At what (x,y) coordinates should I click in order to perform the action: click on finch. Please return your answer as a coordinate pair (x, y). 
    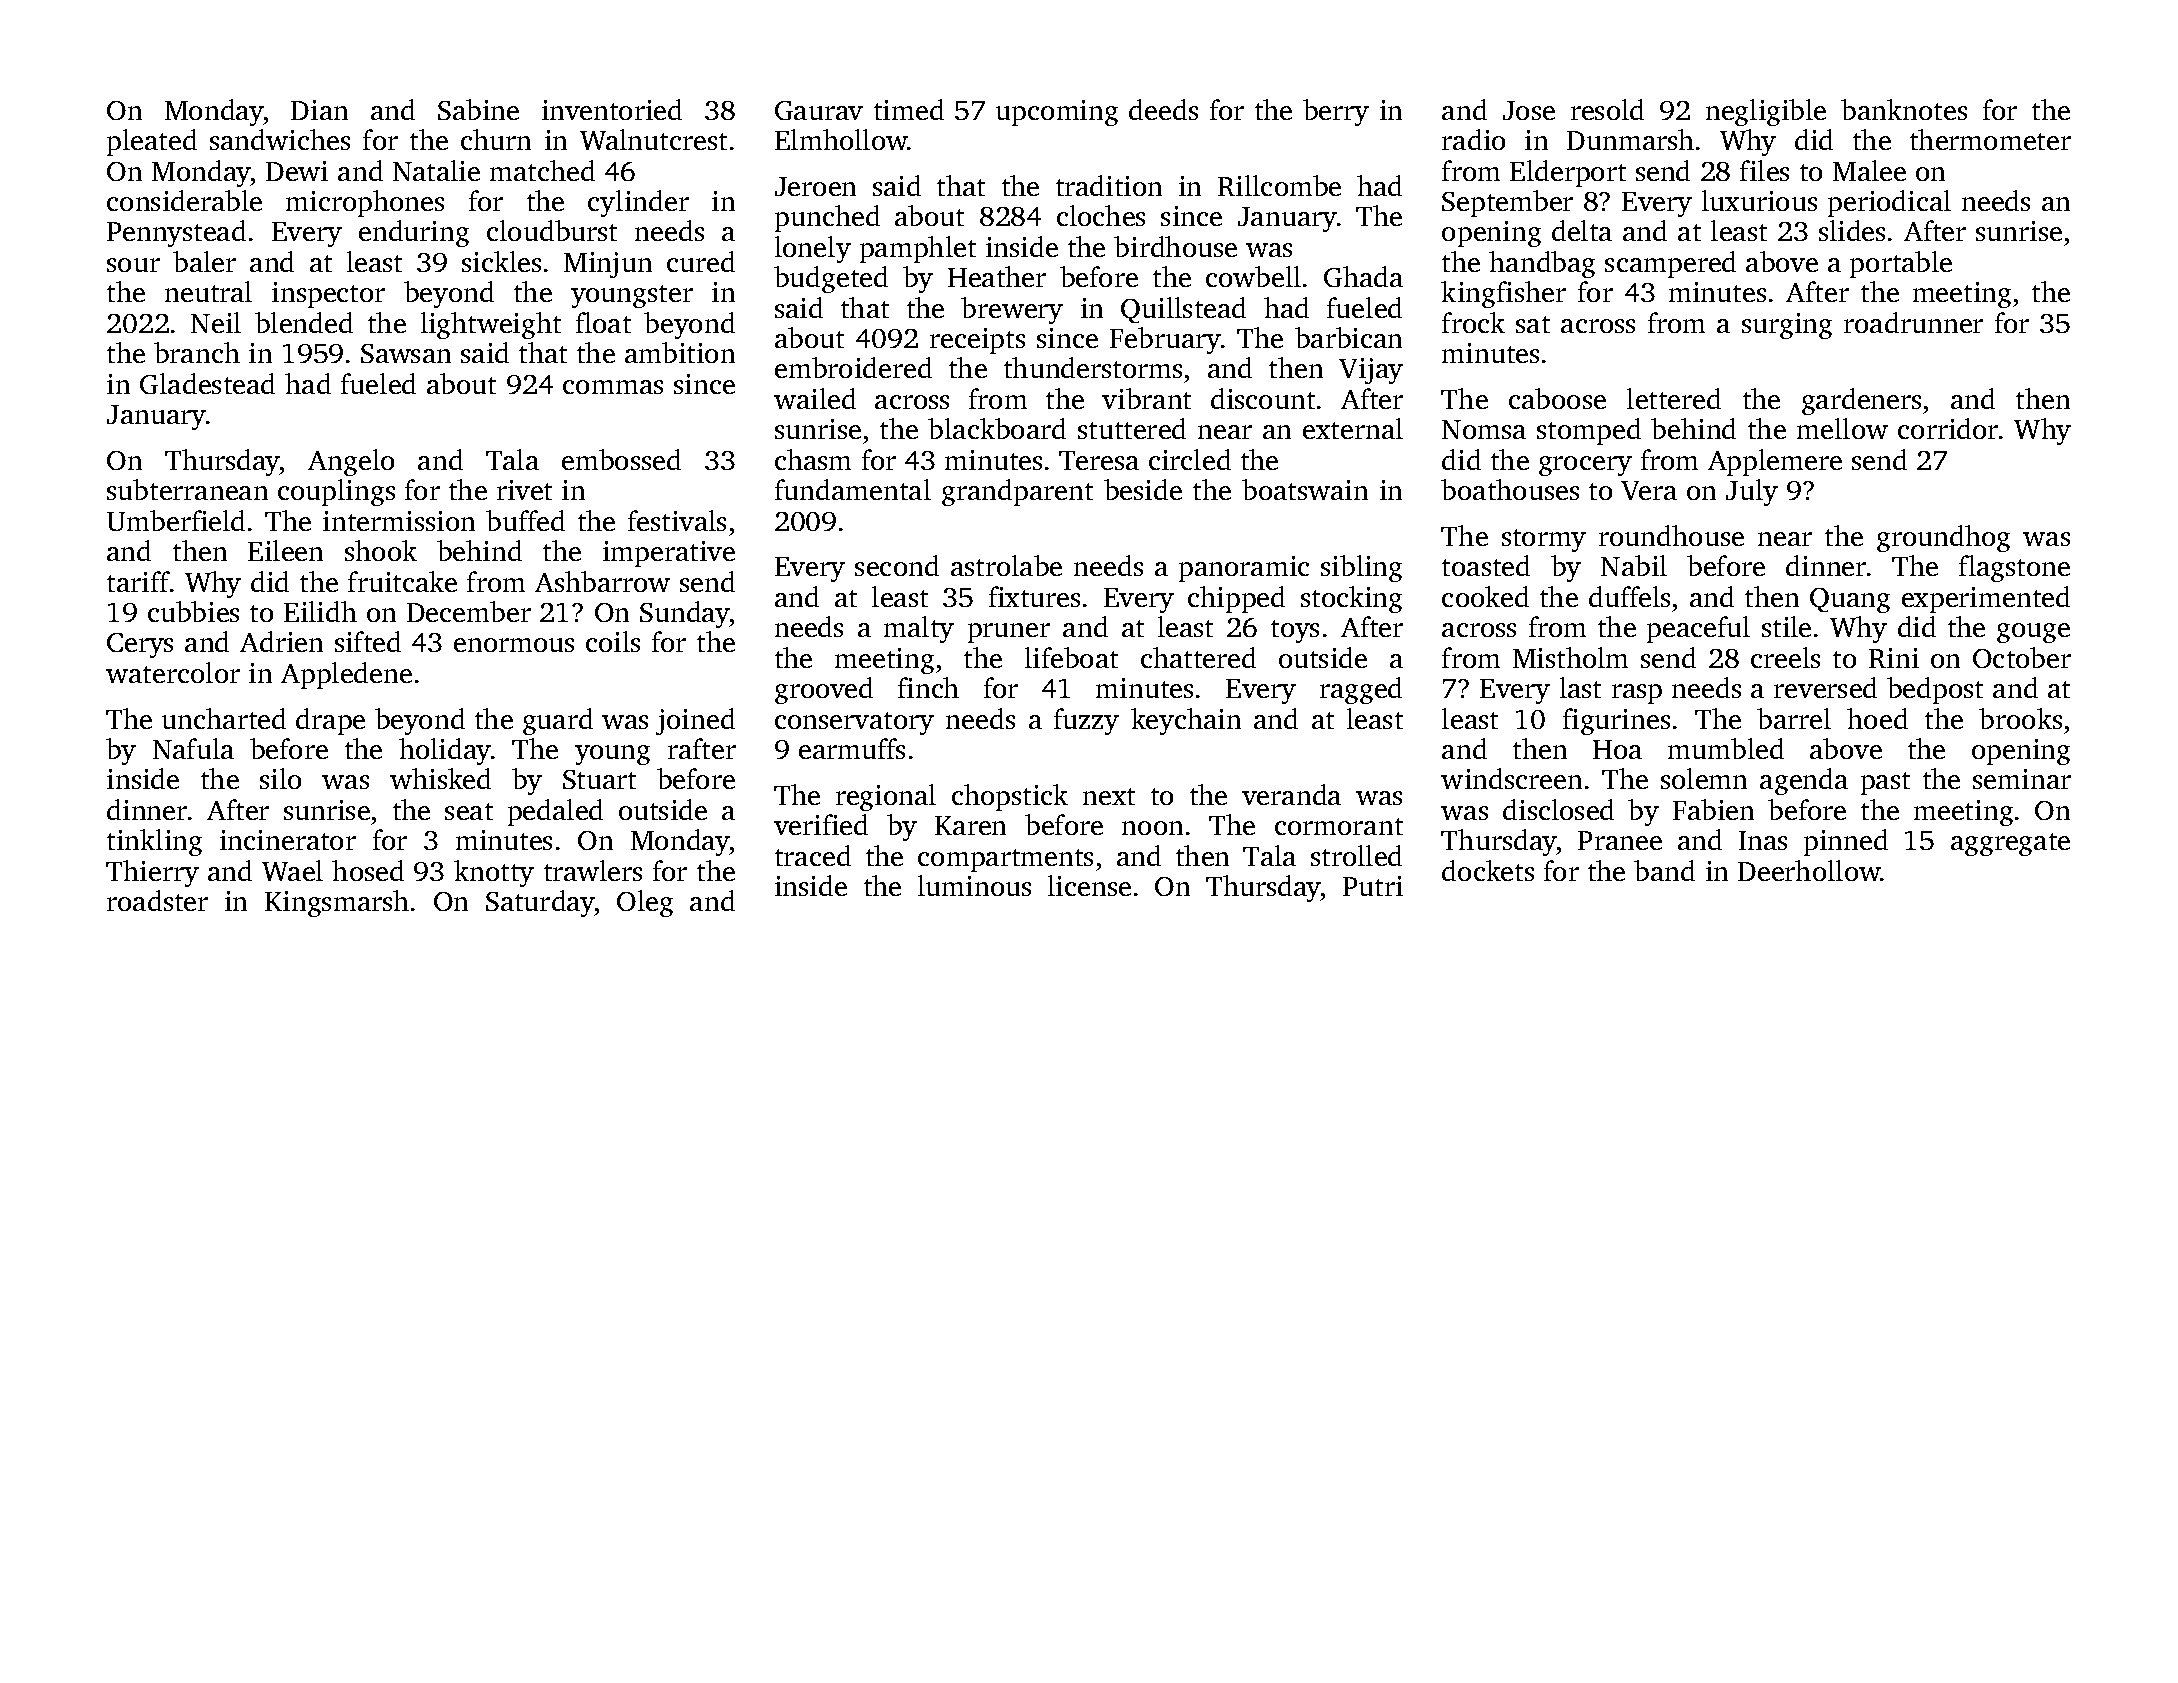
    Looking at the image, I should click on (928, 687).
